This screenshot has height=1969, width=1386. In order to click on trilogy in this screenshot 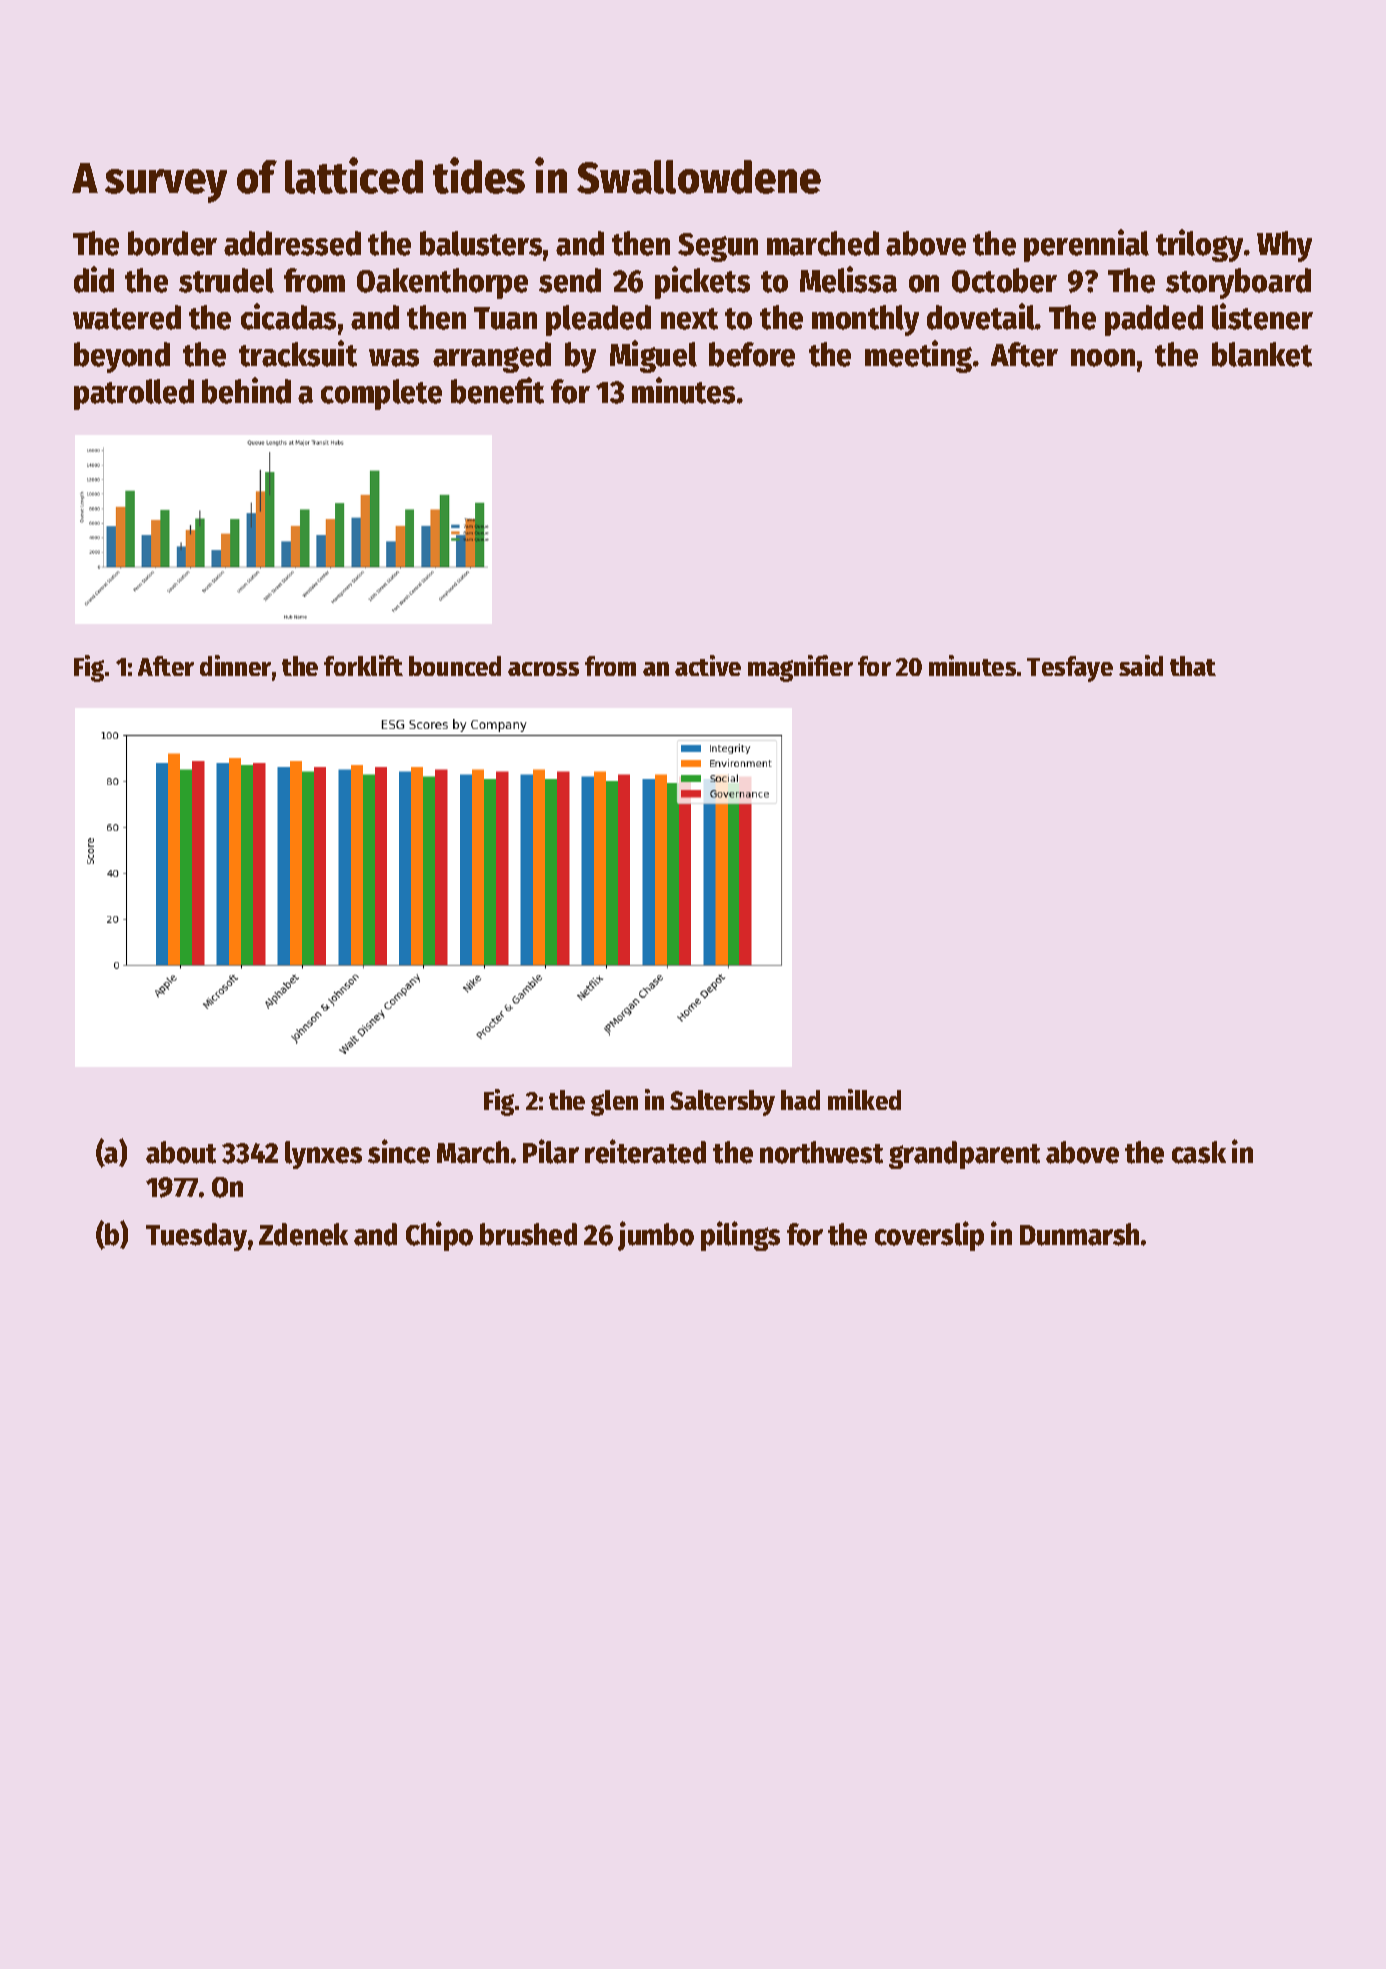, I will do `click(1199, 245)`.
